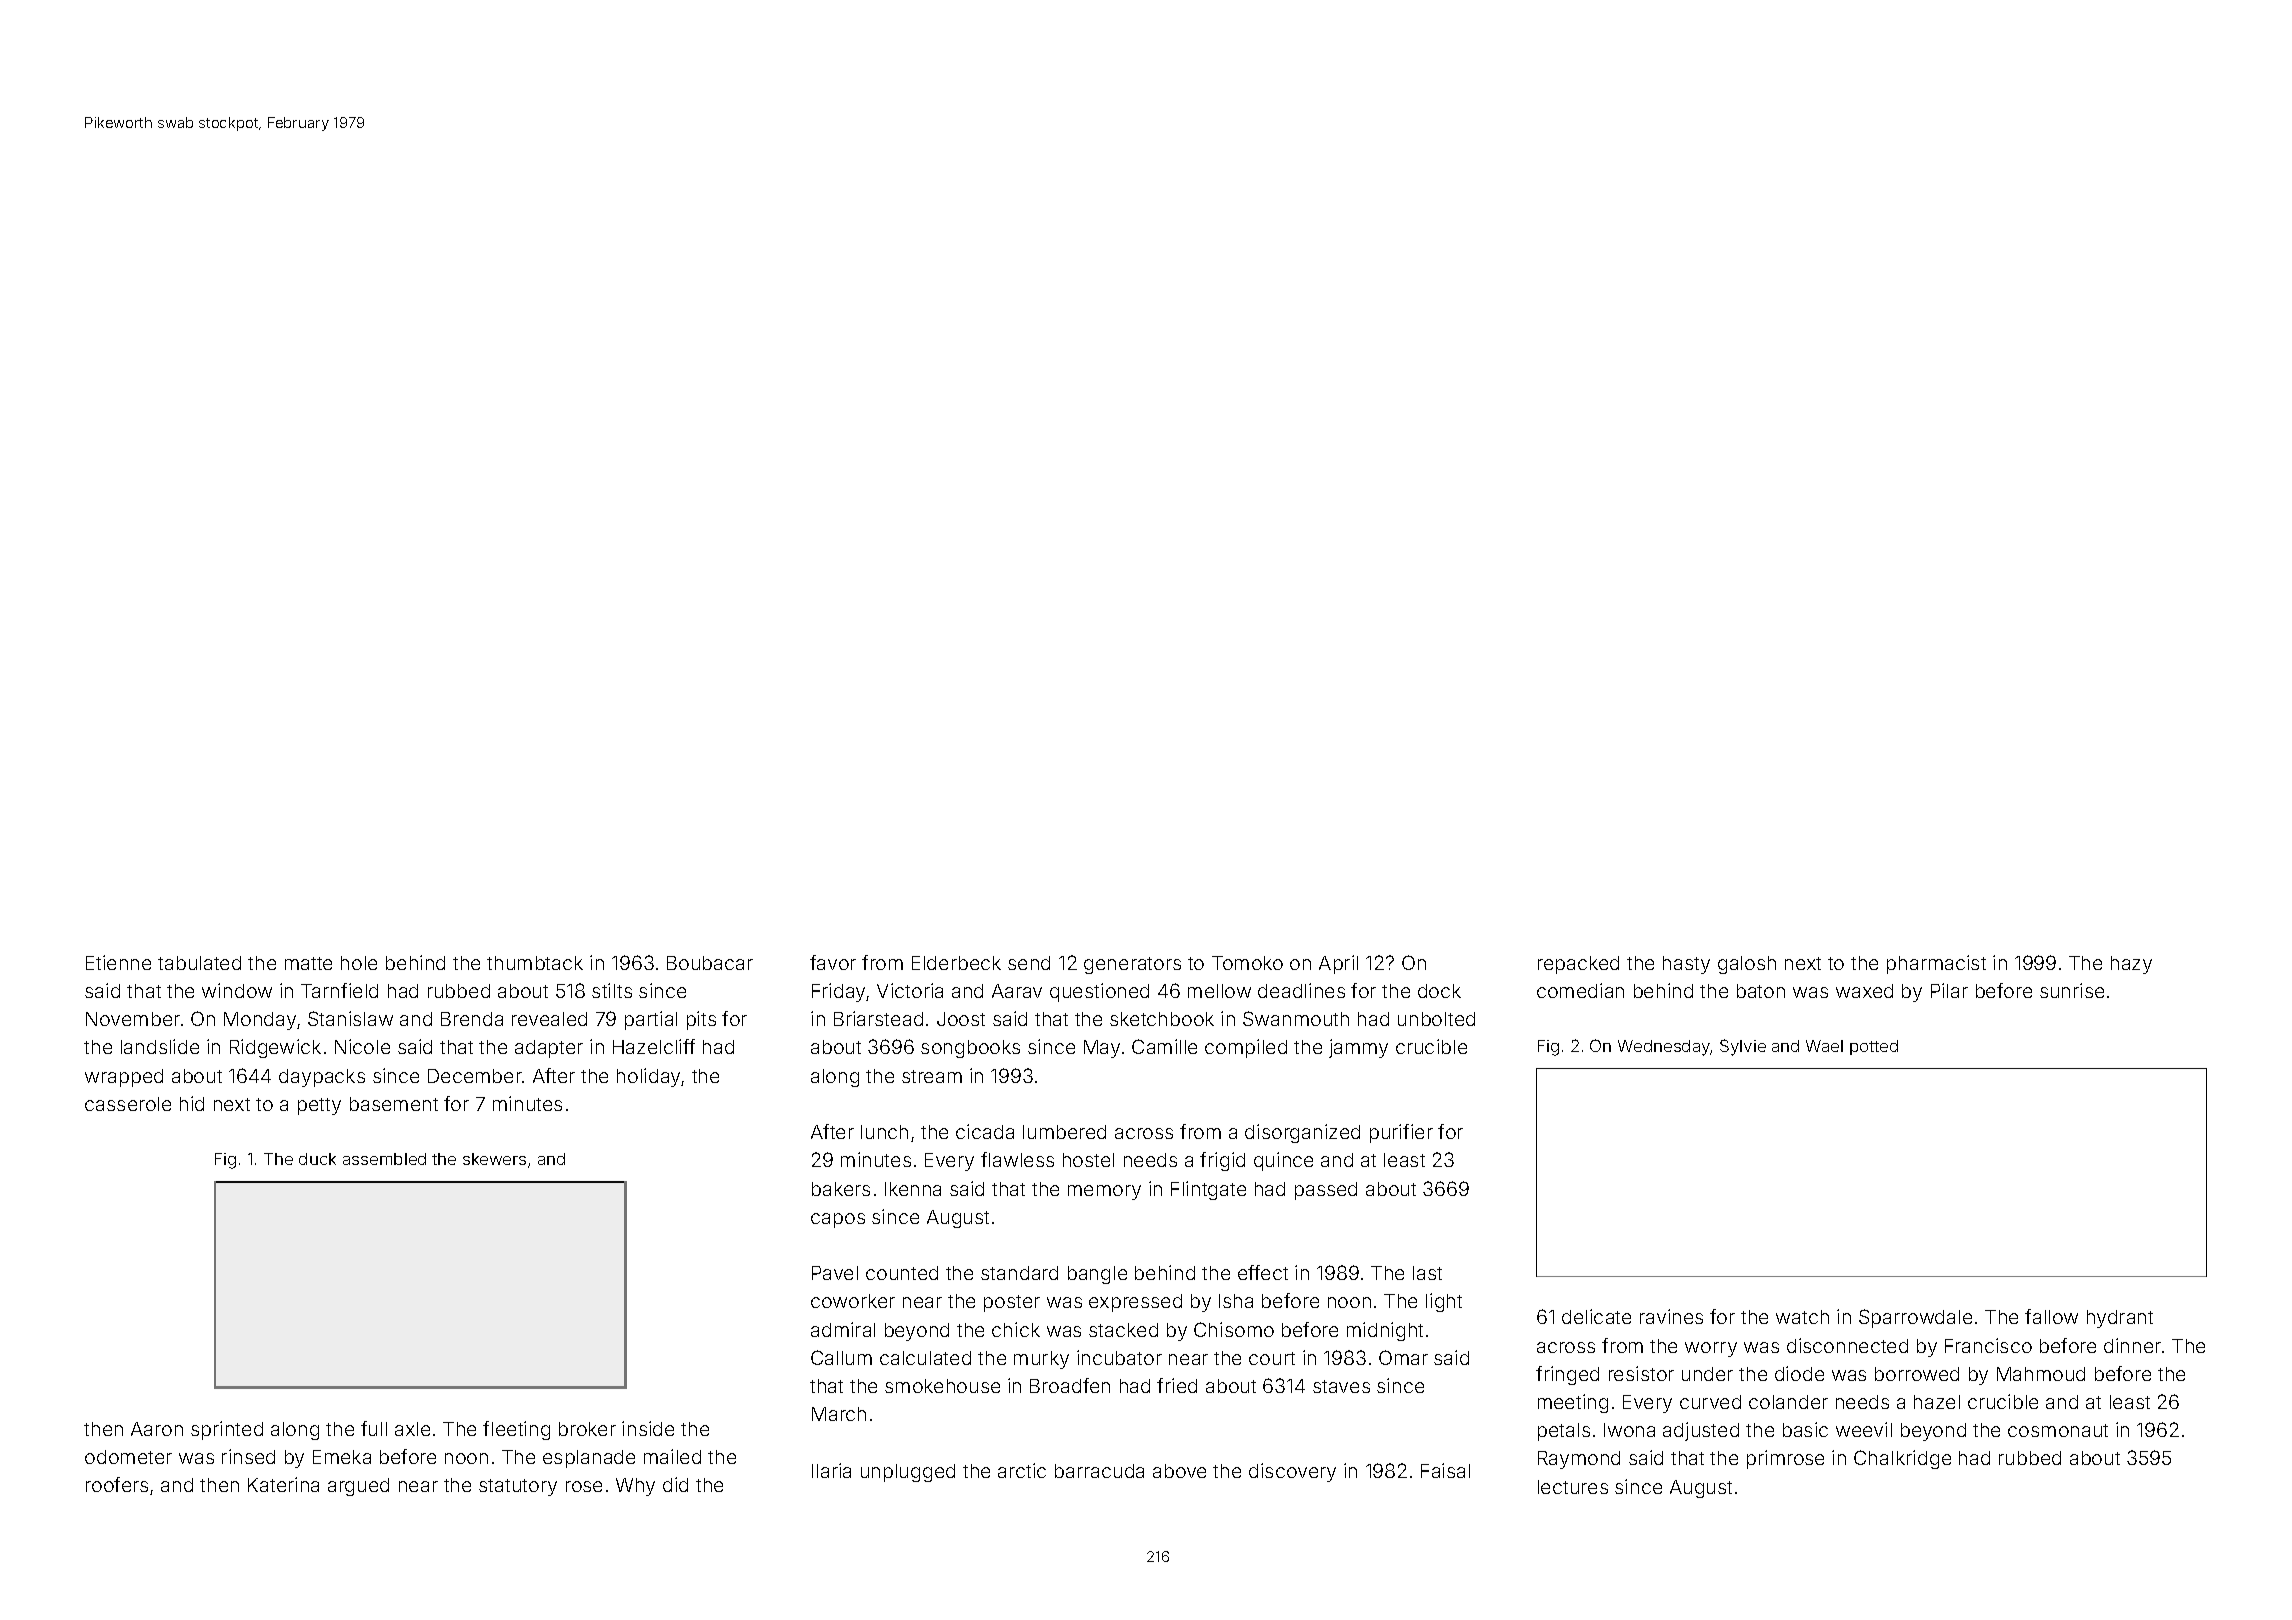  Describe the element at coordinates (841, 1189) in the image. I see `bakers` at that location.
